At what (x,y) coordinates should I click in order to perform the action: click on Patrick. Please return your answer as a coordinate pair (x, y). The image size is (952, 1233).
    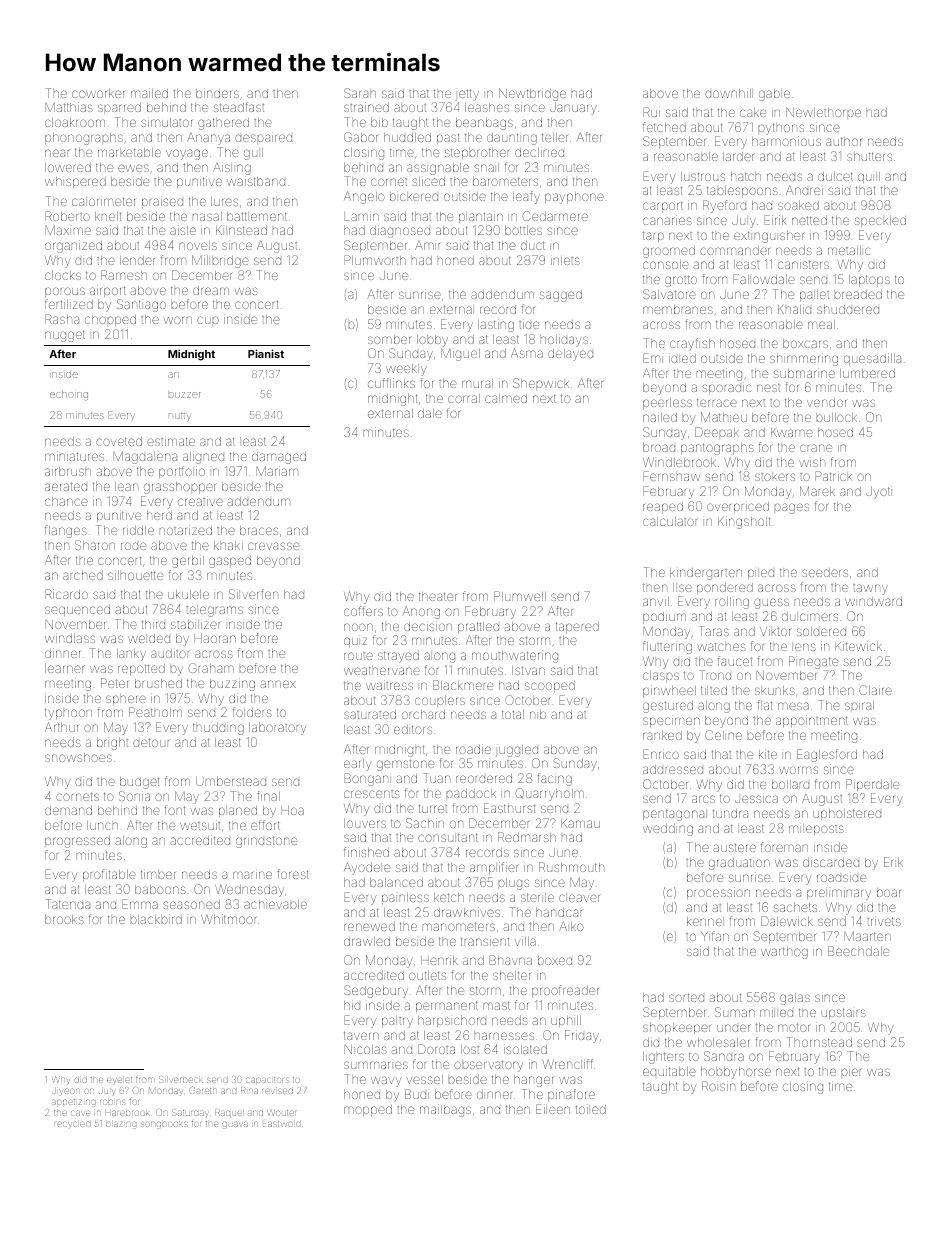
    Looking at the image, I should click on (833, 476).
